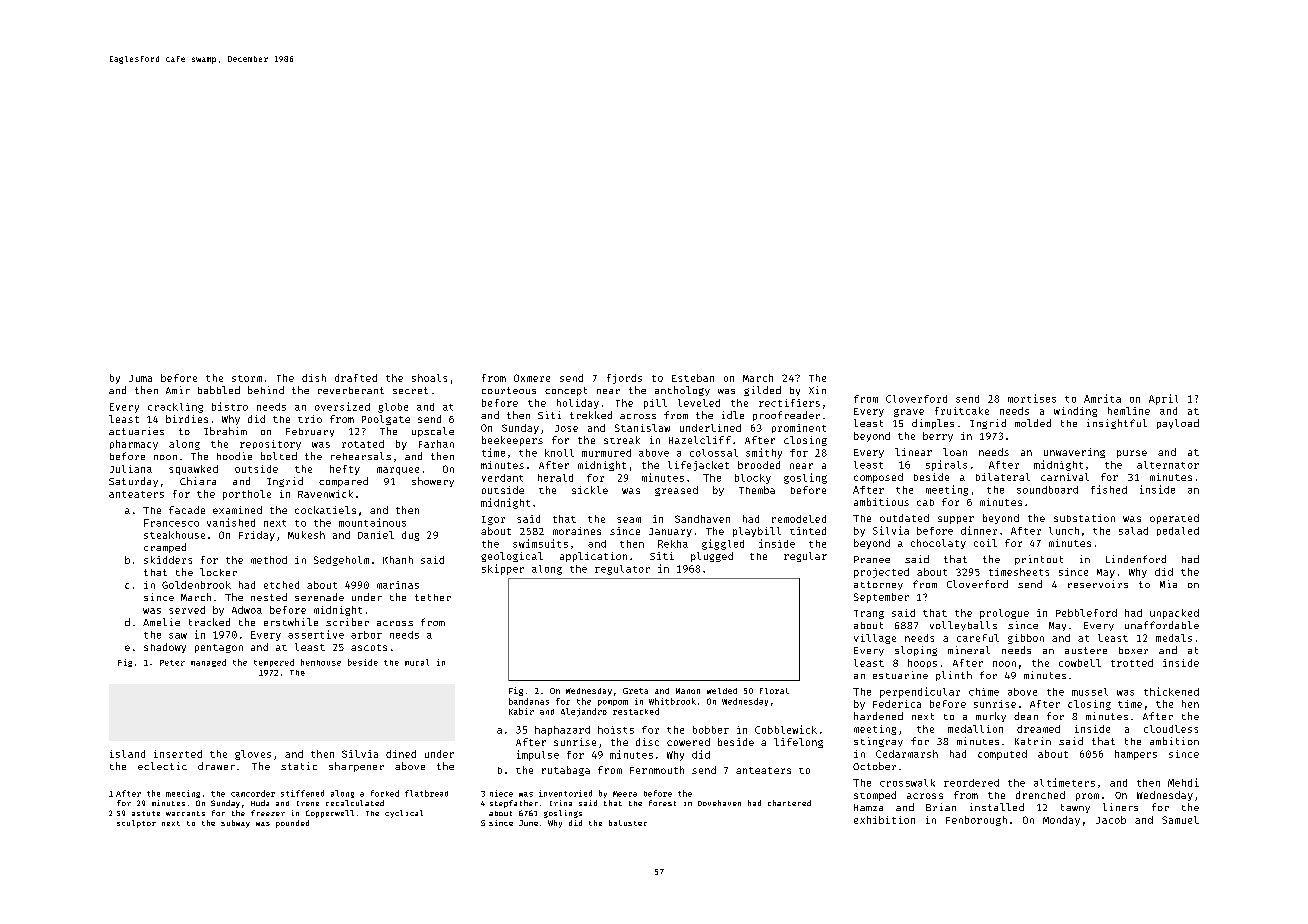 Image resolution: width=1308 pixels, height=924 pixels. I want to click on tether, so click(433, 597).
